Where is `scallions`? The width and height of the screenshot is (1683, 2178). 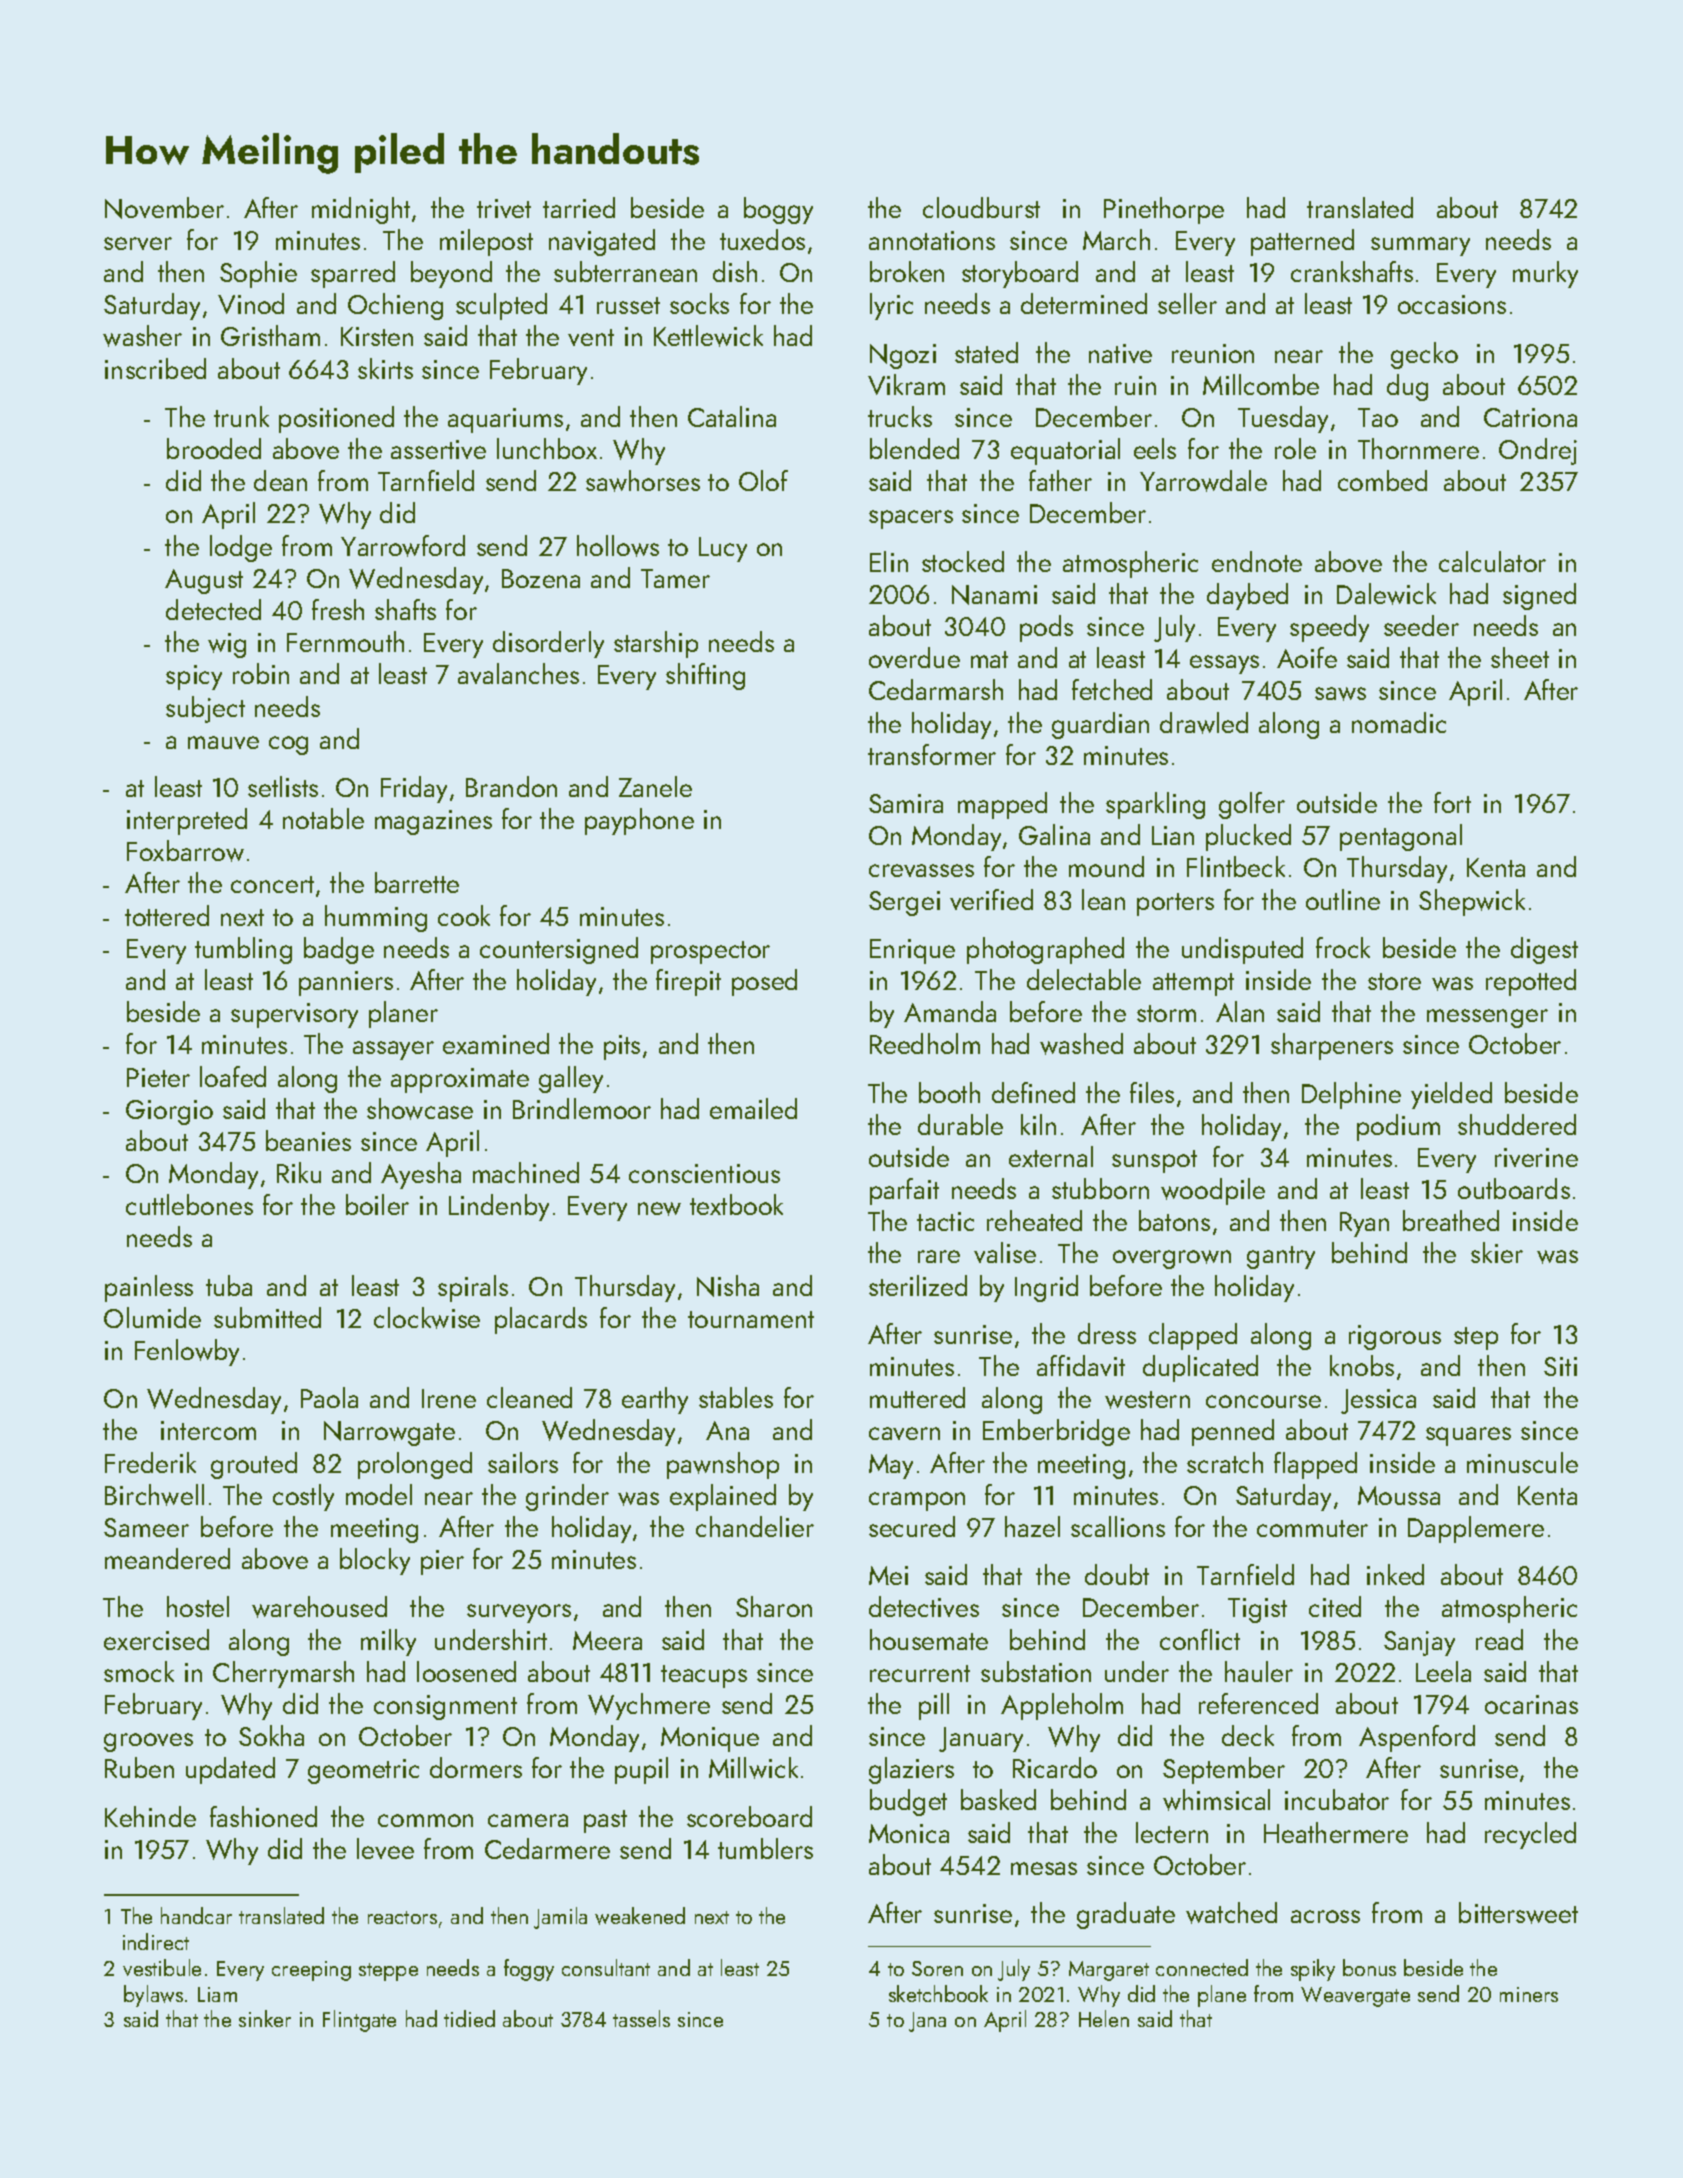
scallions is located at coordinates (1118, 1526).
